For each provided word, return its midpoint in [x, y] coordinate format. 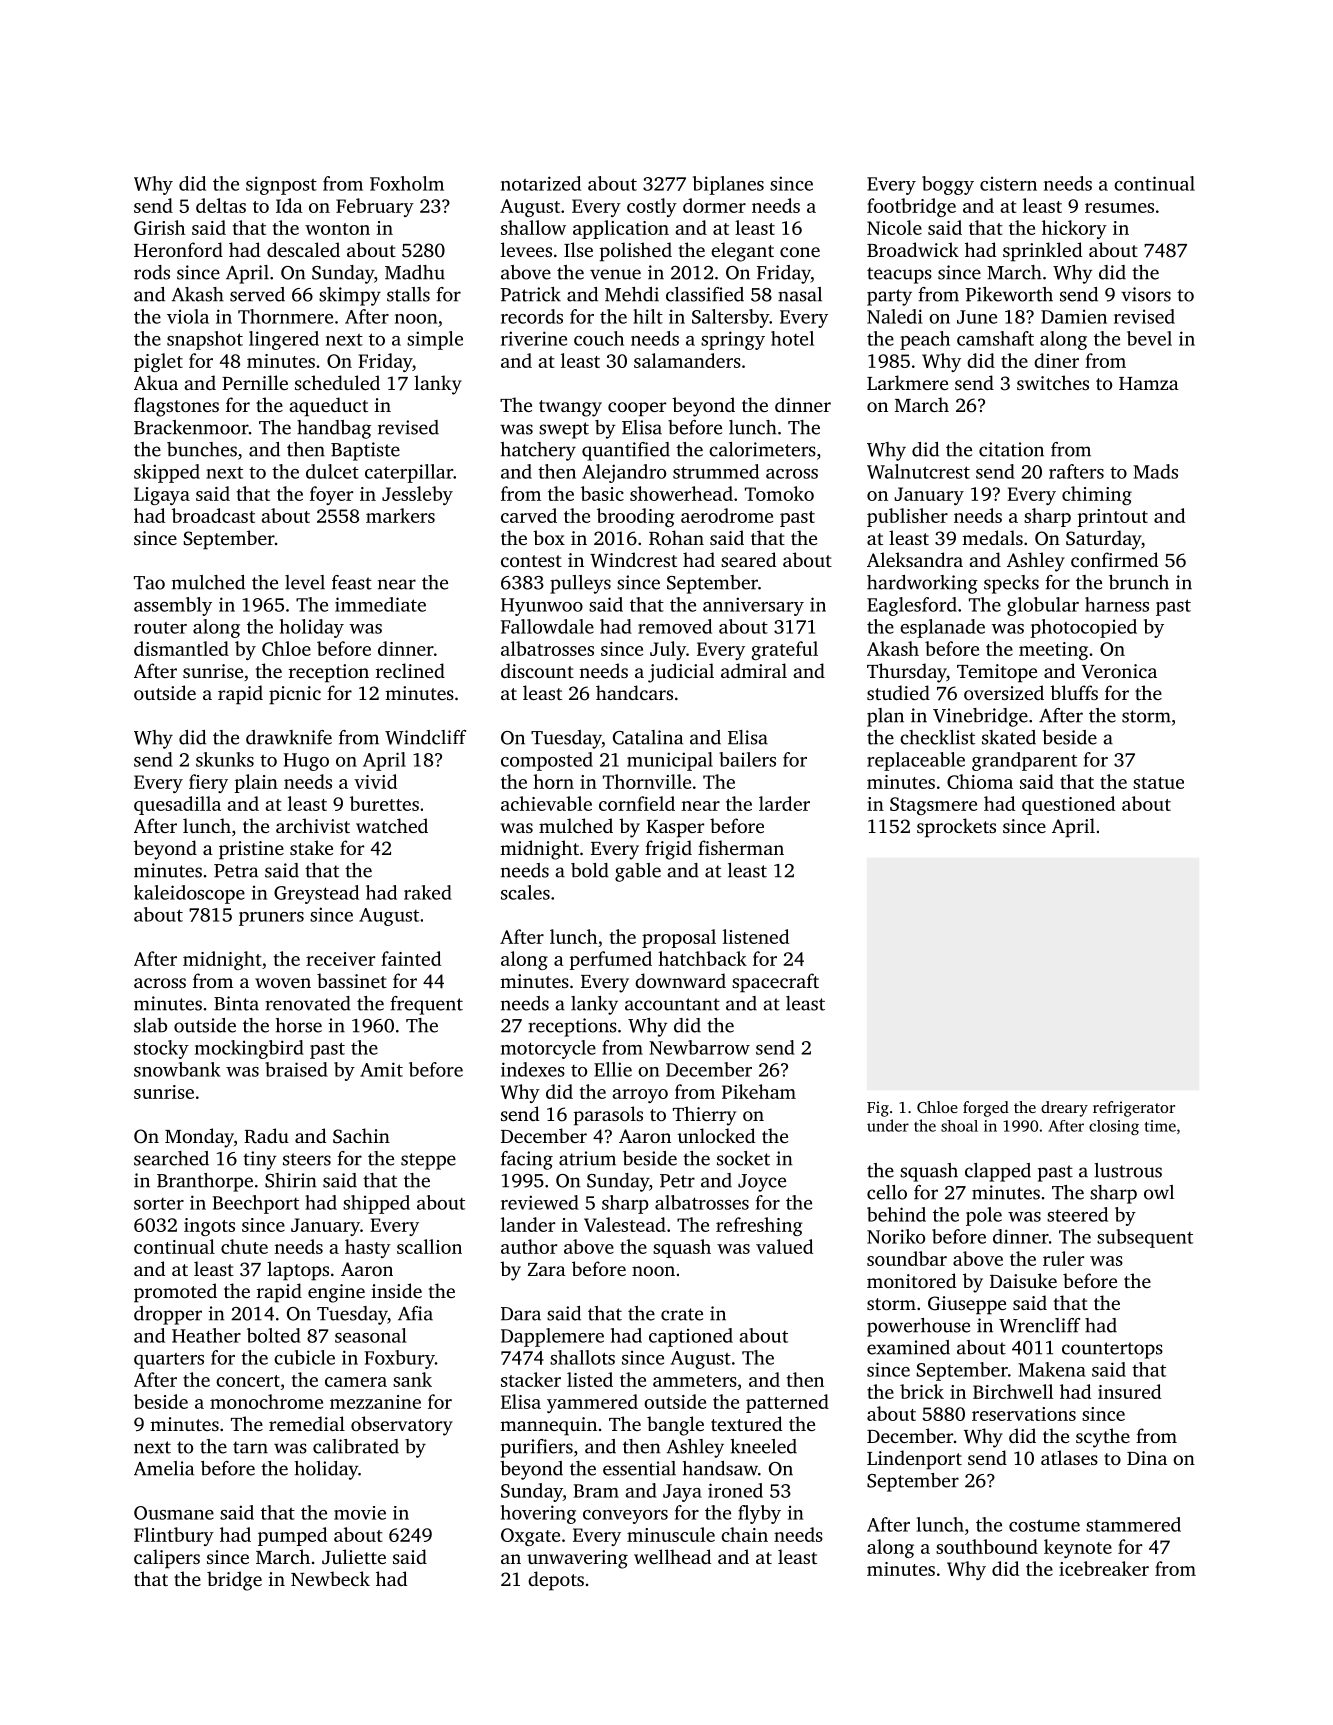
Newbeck [330, 1578]
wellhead [672, 1556]
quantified [626, 451]
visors [1146, 294]
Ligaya [162, 496]
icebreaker [1104, 1568]
